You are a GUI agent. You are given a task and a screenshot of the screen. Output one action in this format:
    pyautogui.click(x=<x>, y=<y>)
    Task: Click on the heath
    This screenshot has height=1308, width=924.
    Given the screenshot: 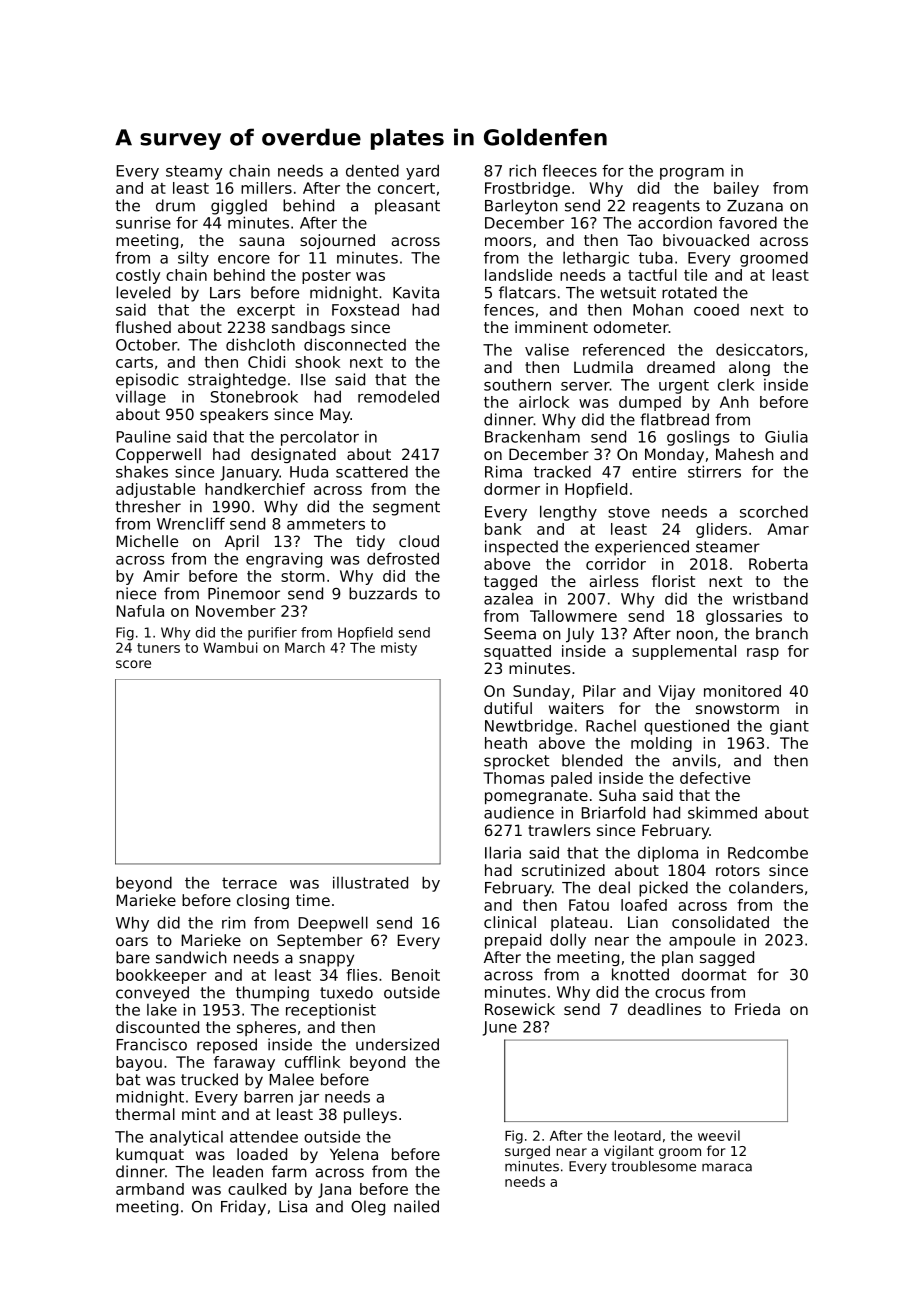 What is the action you would take?
    pyautogui.click(x=506, y=743)
